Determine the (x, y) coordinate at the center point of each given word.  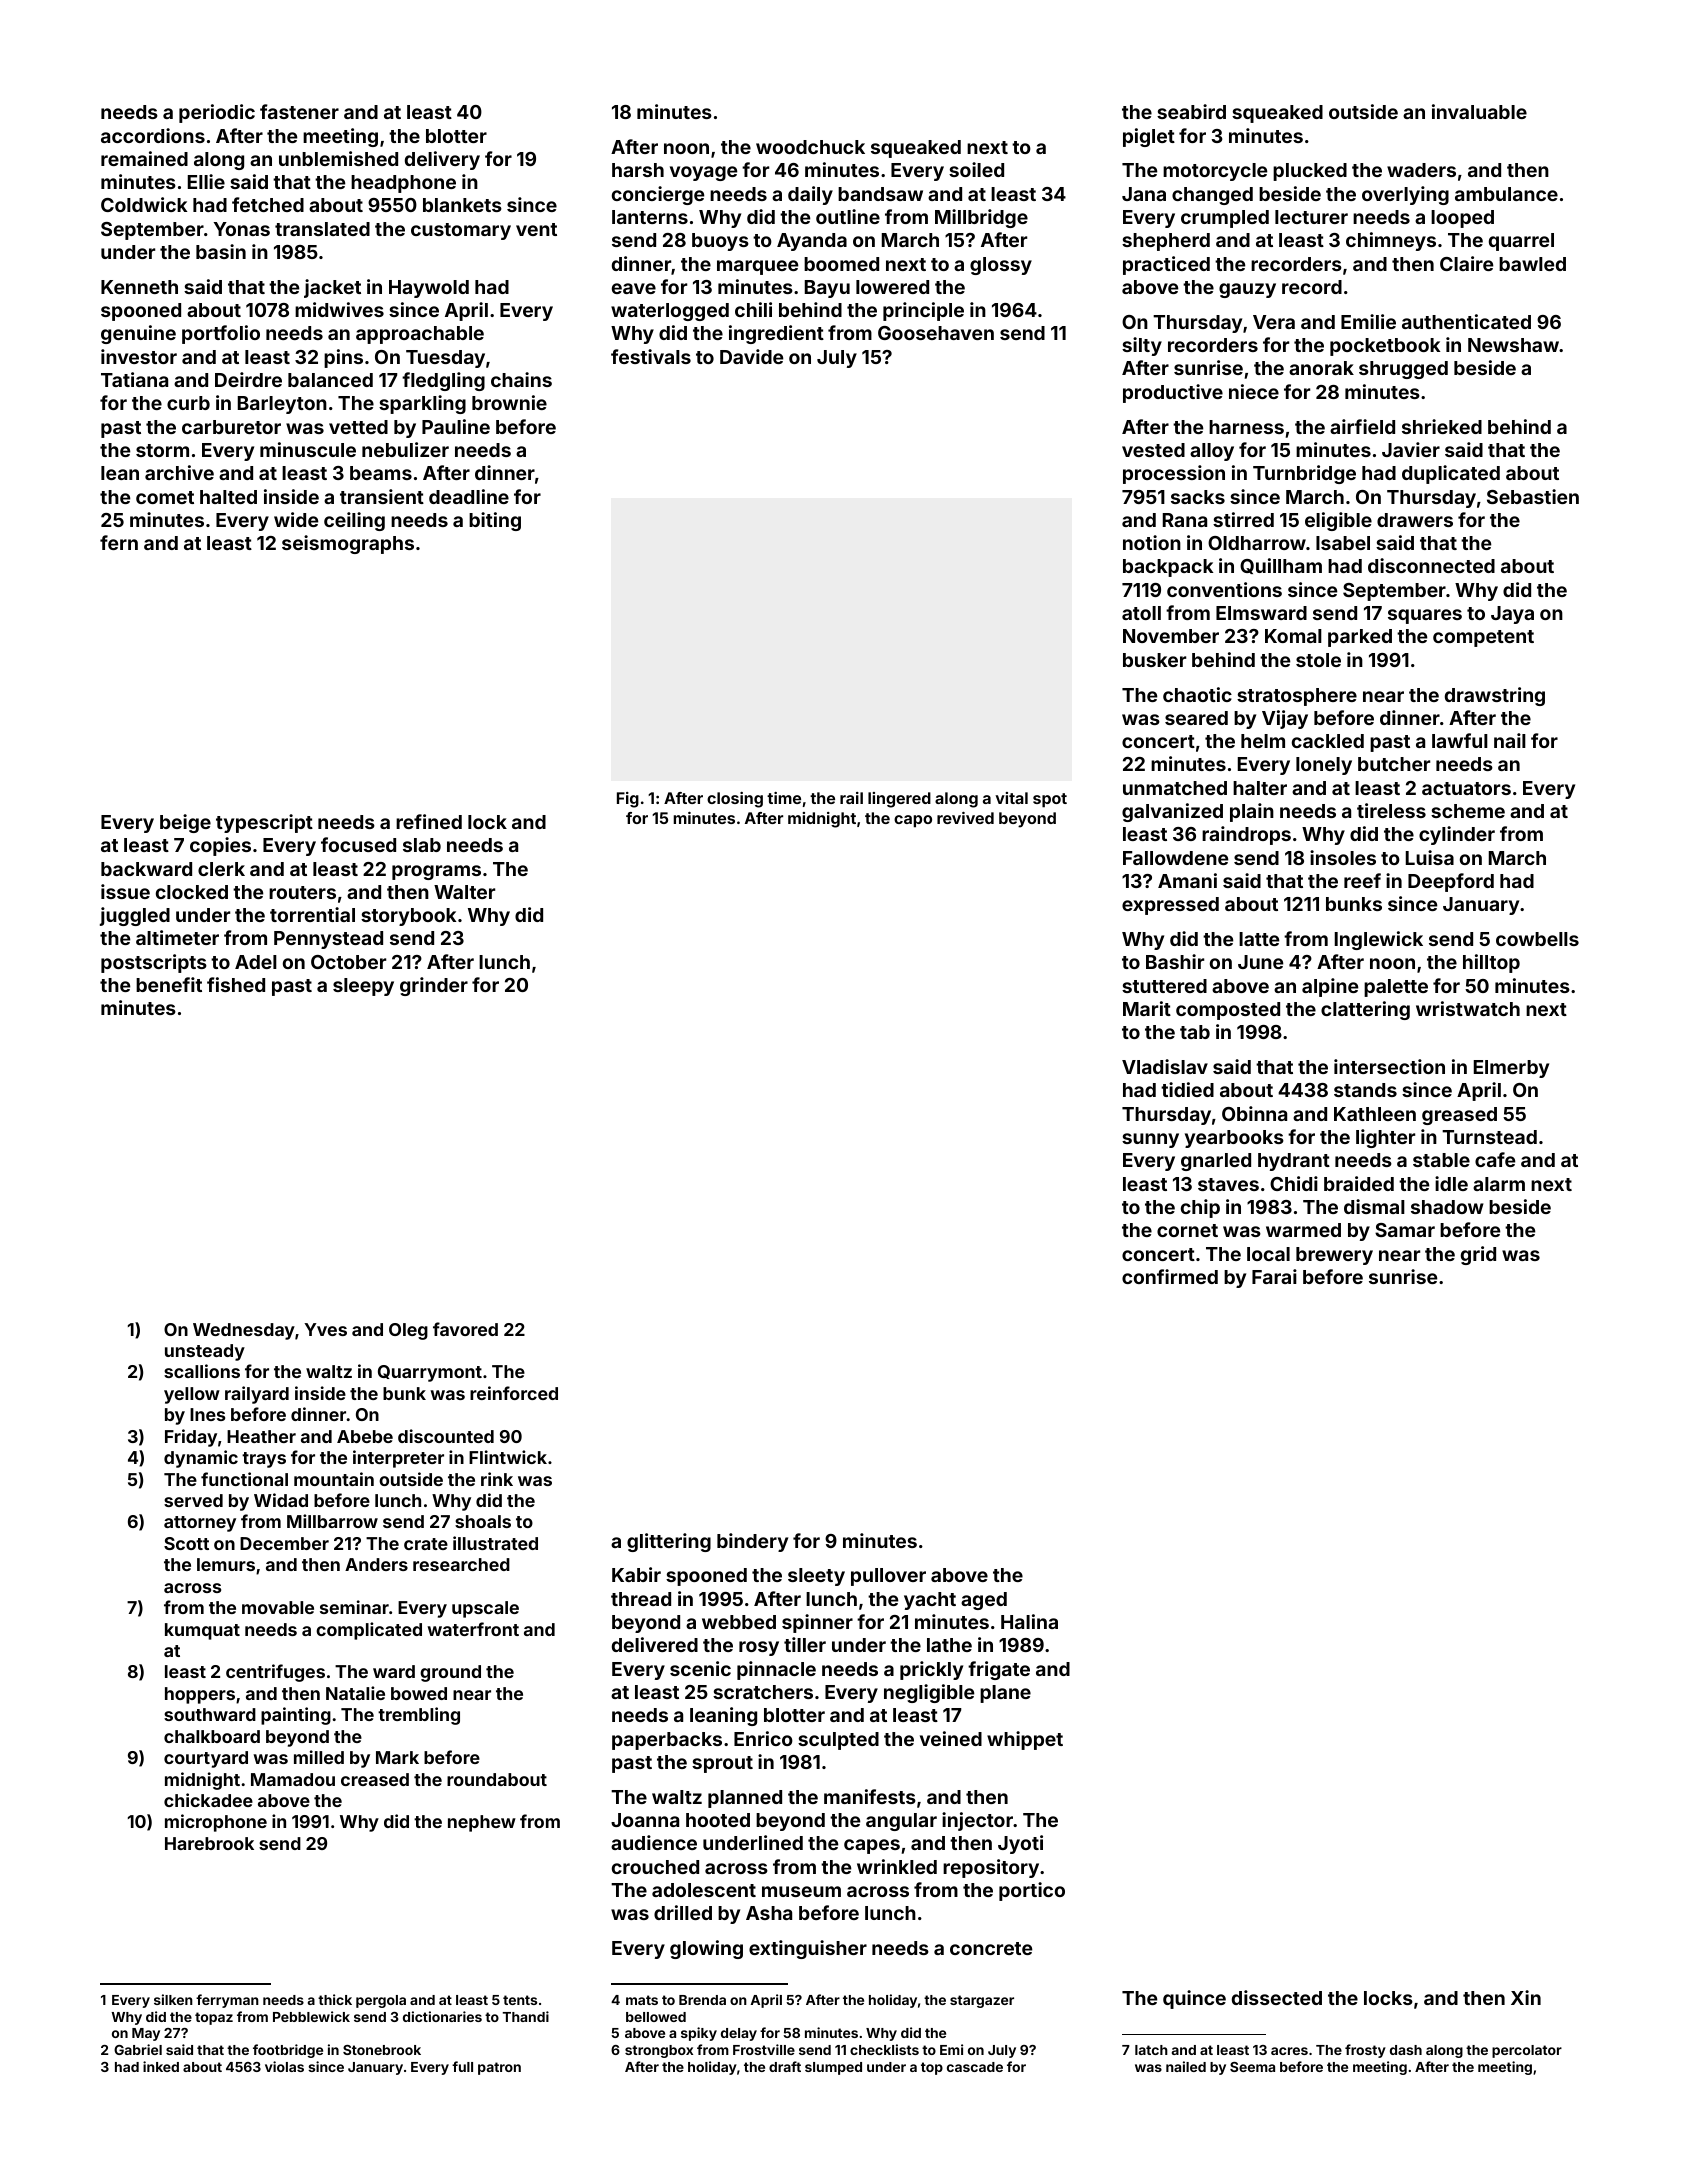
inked (161, 2066)
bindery (752, 1542)
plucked (1310, 172)
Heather (261, 1436)
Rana (1185, 520)
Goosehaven (936, 333)
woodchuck (810, 147)
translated (322, 229)
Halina (1029, 1621)
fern (119, 542)
